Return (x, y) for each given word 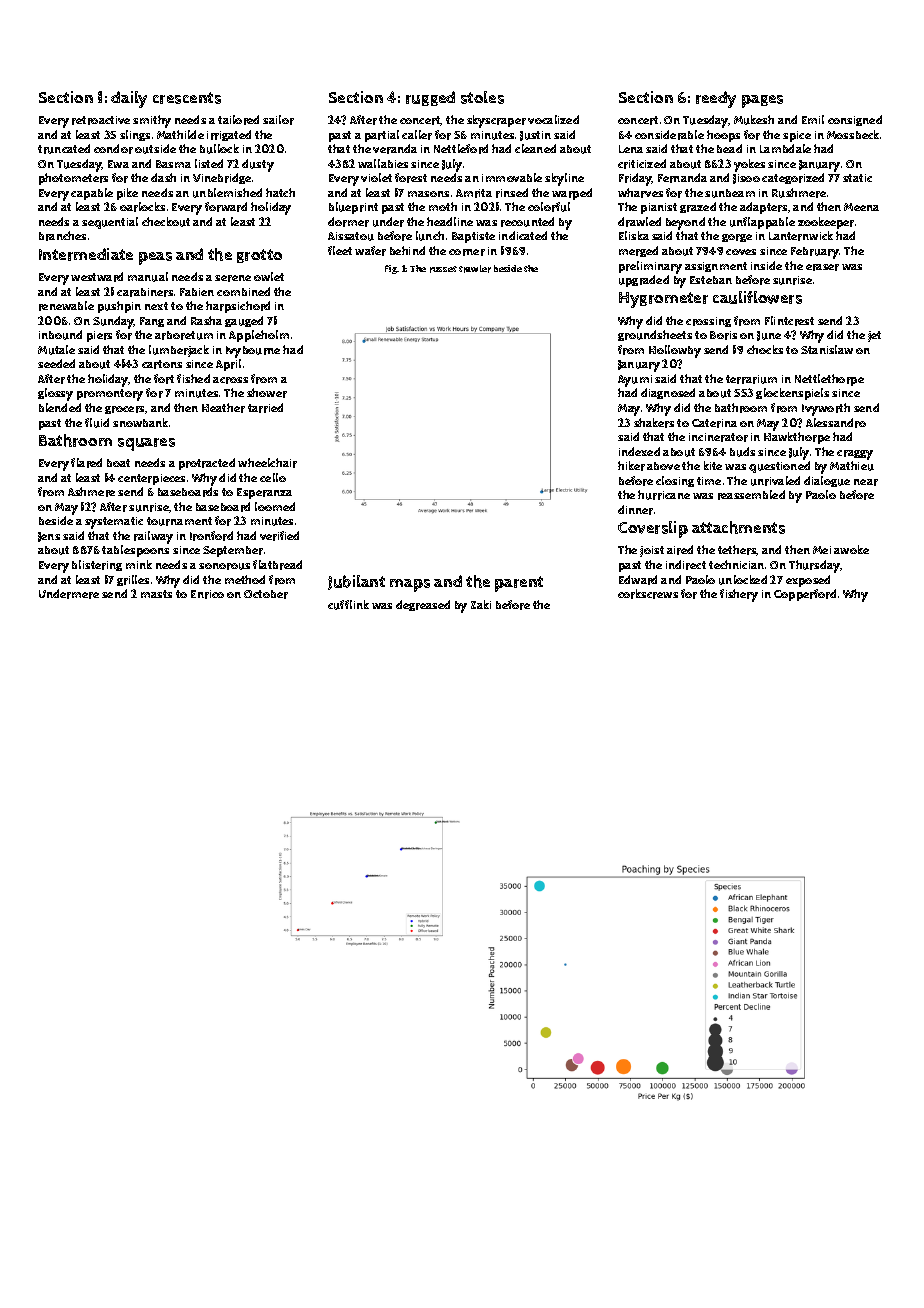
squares (146, 444)
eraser (822, 267)
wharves (640, 193)
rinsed (512, 193)
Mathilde (180, 134)
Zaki (481, 604)
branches (62, 236)
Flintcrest (789, 321)
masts (156, 594)
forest (411, 178)
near (866, 482)
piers (99, 336)
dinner (635, 510)
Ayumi (635, 381)
